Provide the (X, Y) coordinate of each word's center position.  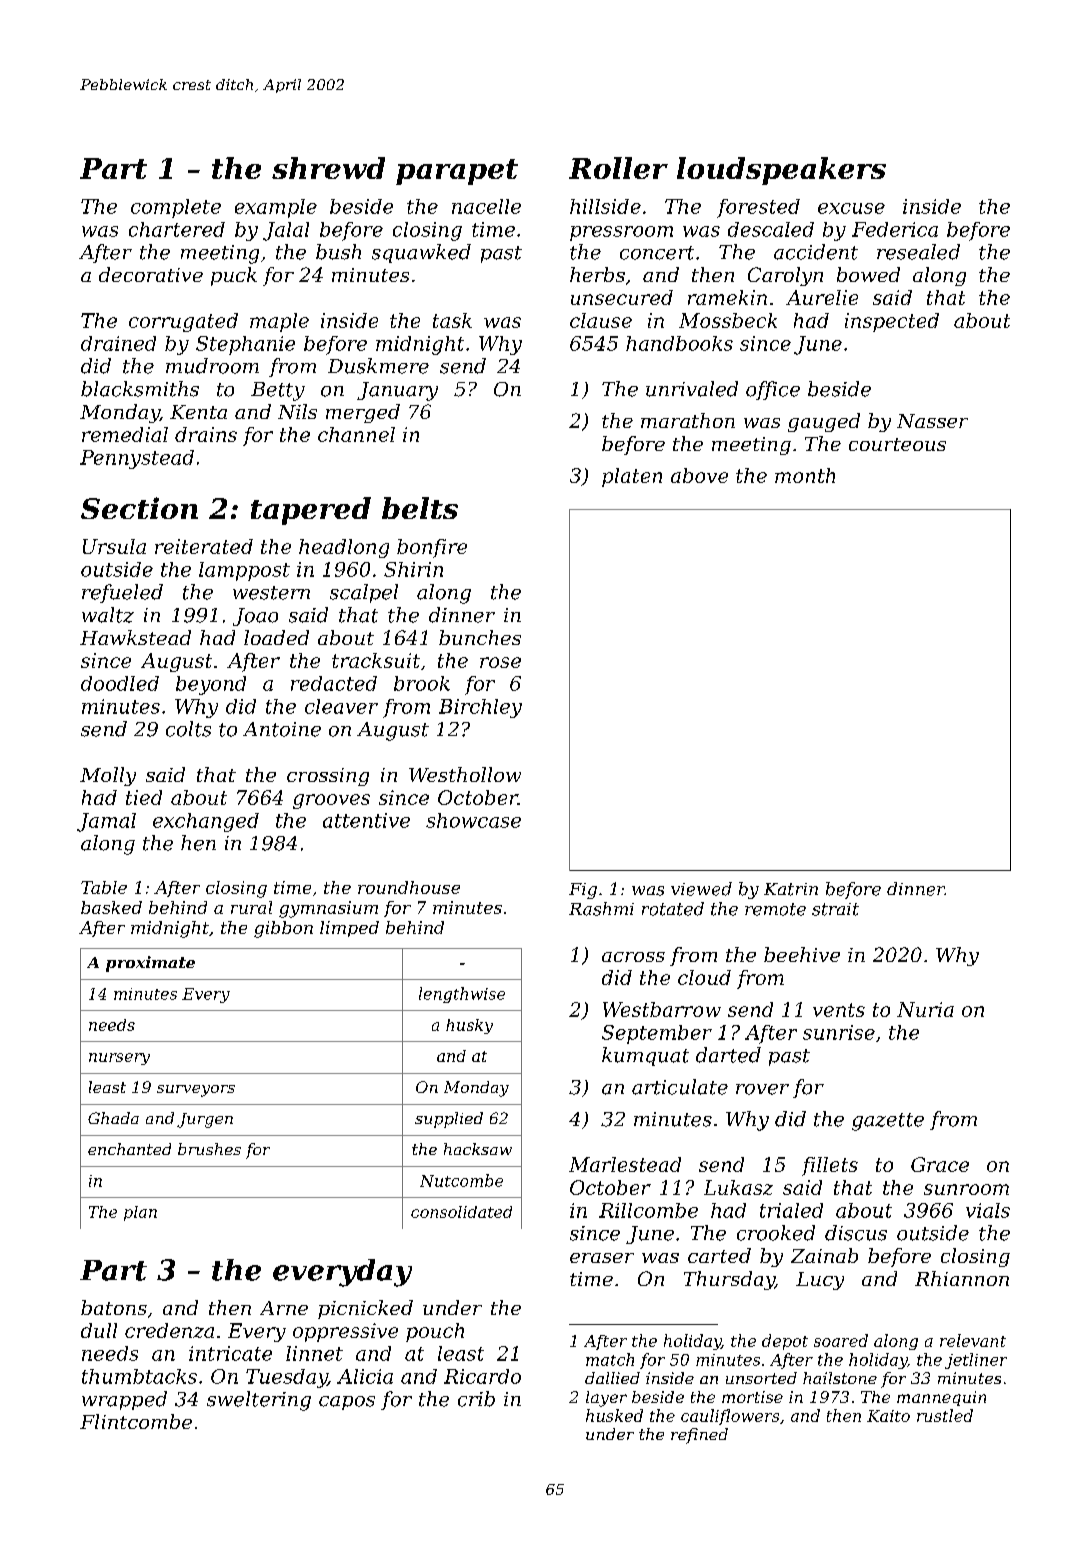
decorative (151, 274)
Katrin (791, 889)
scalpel (364, 593)
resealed (918, 252)
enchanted (129, 1149)
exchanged (206, 822)
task (452, 320)
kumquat (645, 1056)
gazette (888, 1122)
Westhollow (465, 774)
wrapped (124, 1400)
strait (835, 909)
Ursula (114, 546)
